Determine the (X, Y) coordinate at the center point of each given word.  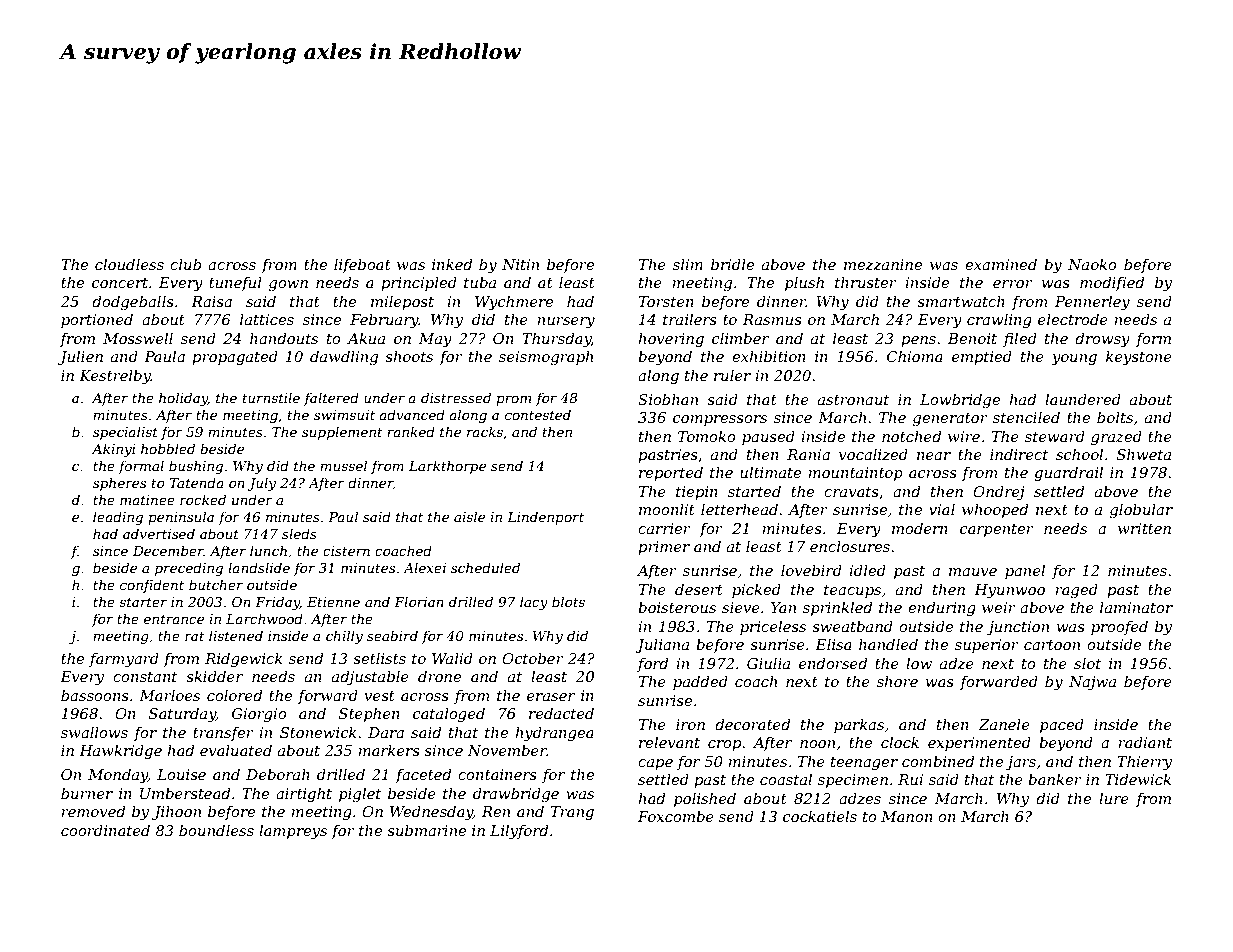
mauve (973, 572)
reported (671, 473)
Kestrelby (115, 377)
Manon (907, 816)
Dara (386, 732)
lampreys (293, 832)
